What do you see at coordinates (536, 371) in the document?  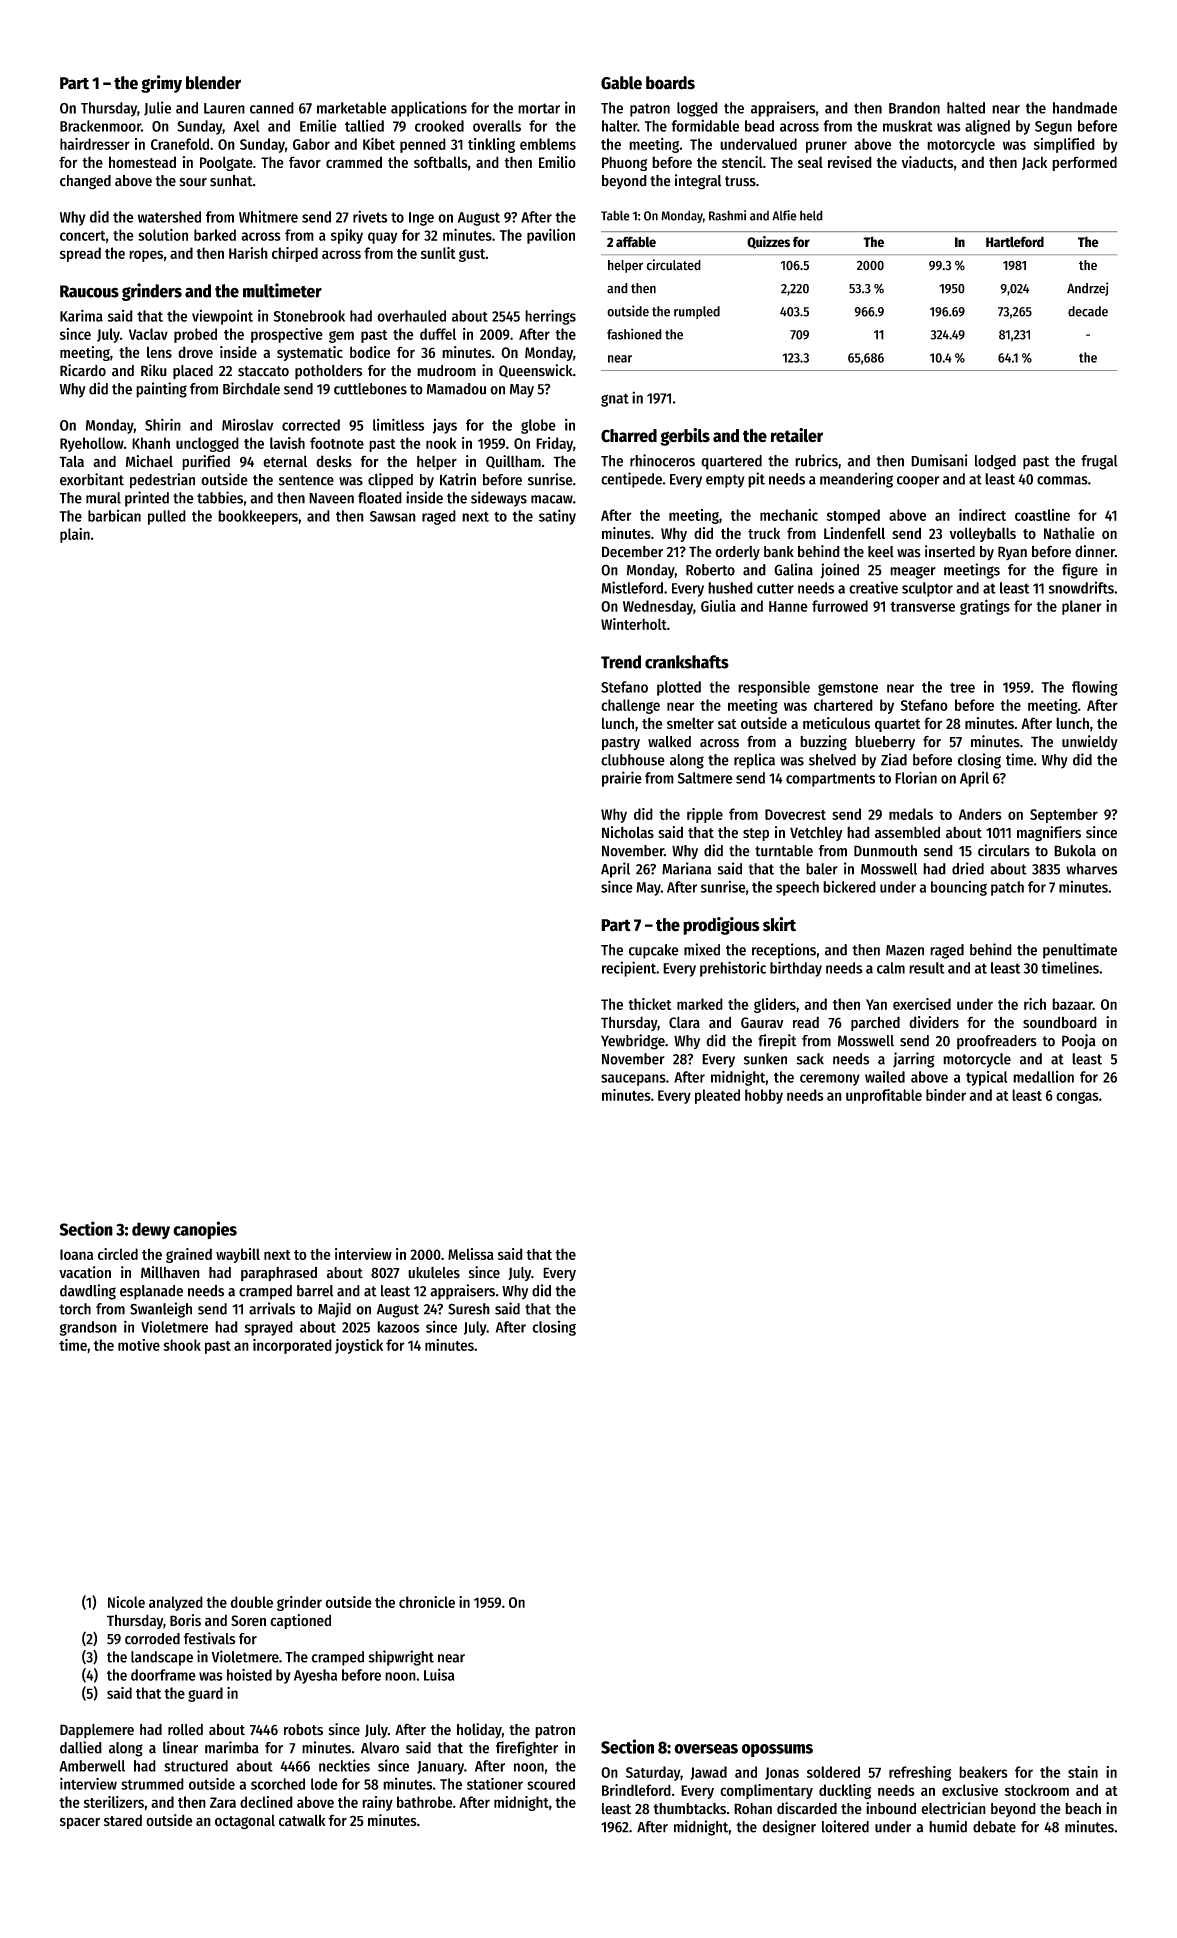 I see `Queenswick` at bounding box center [536, 371].
